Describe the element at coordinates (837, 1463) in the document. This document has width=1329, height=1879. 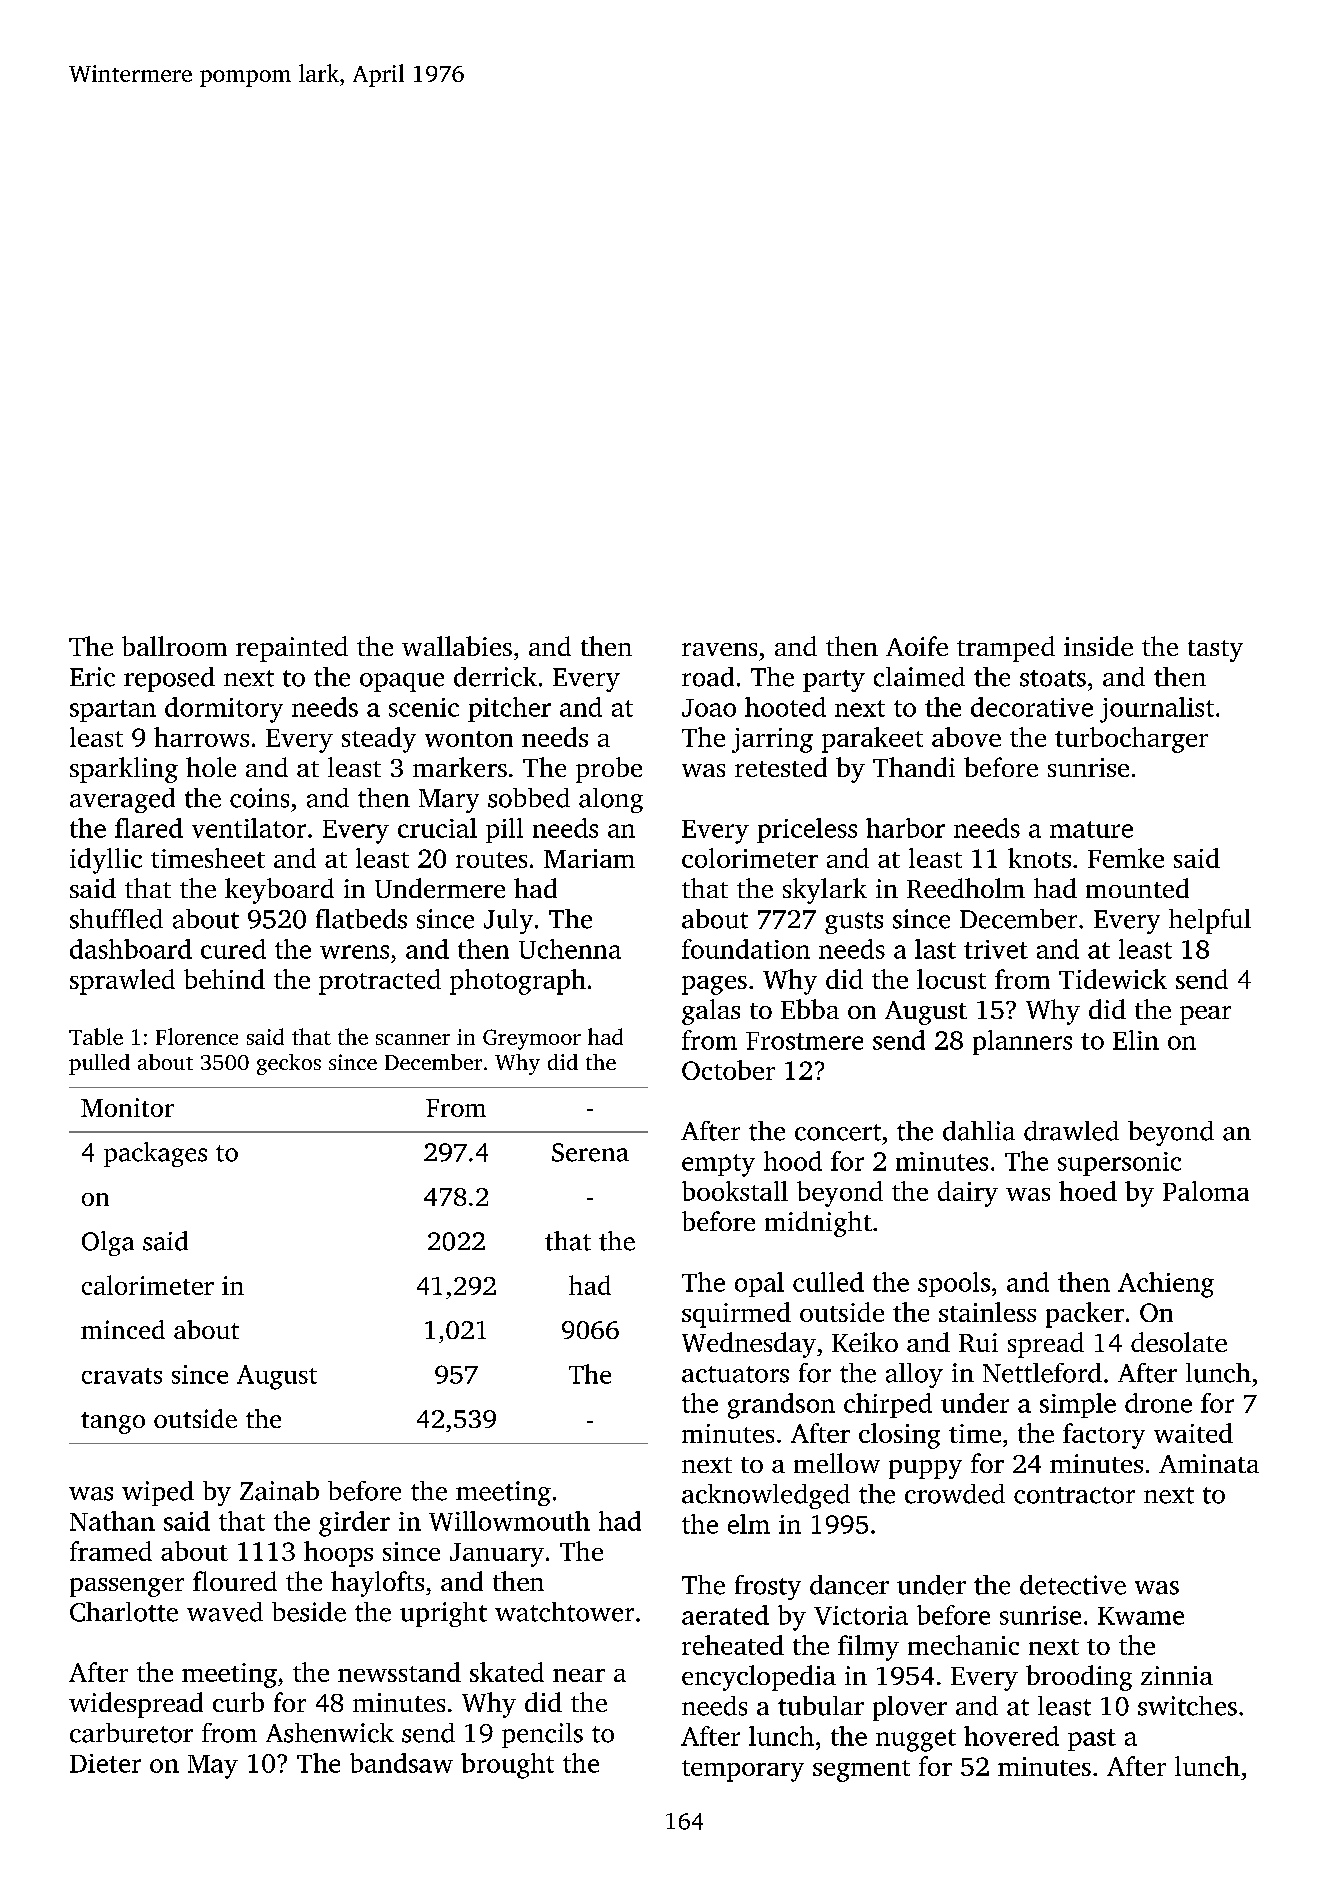
I see `mellow` at that location.
